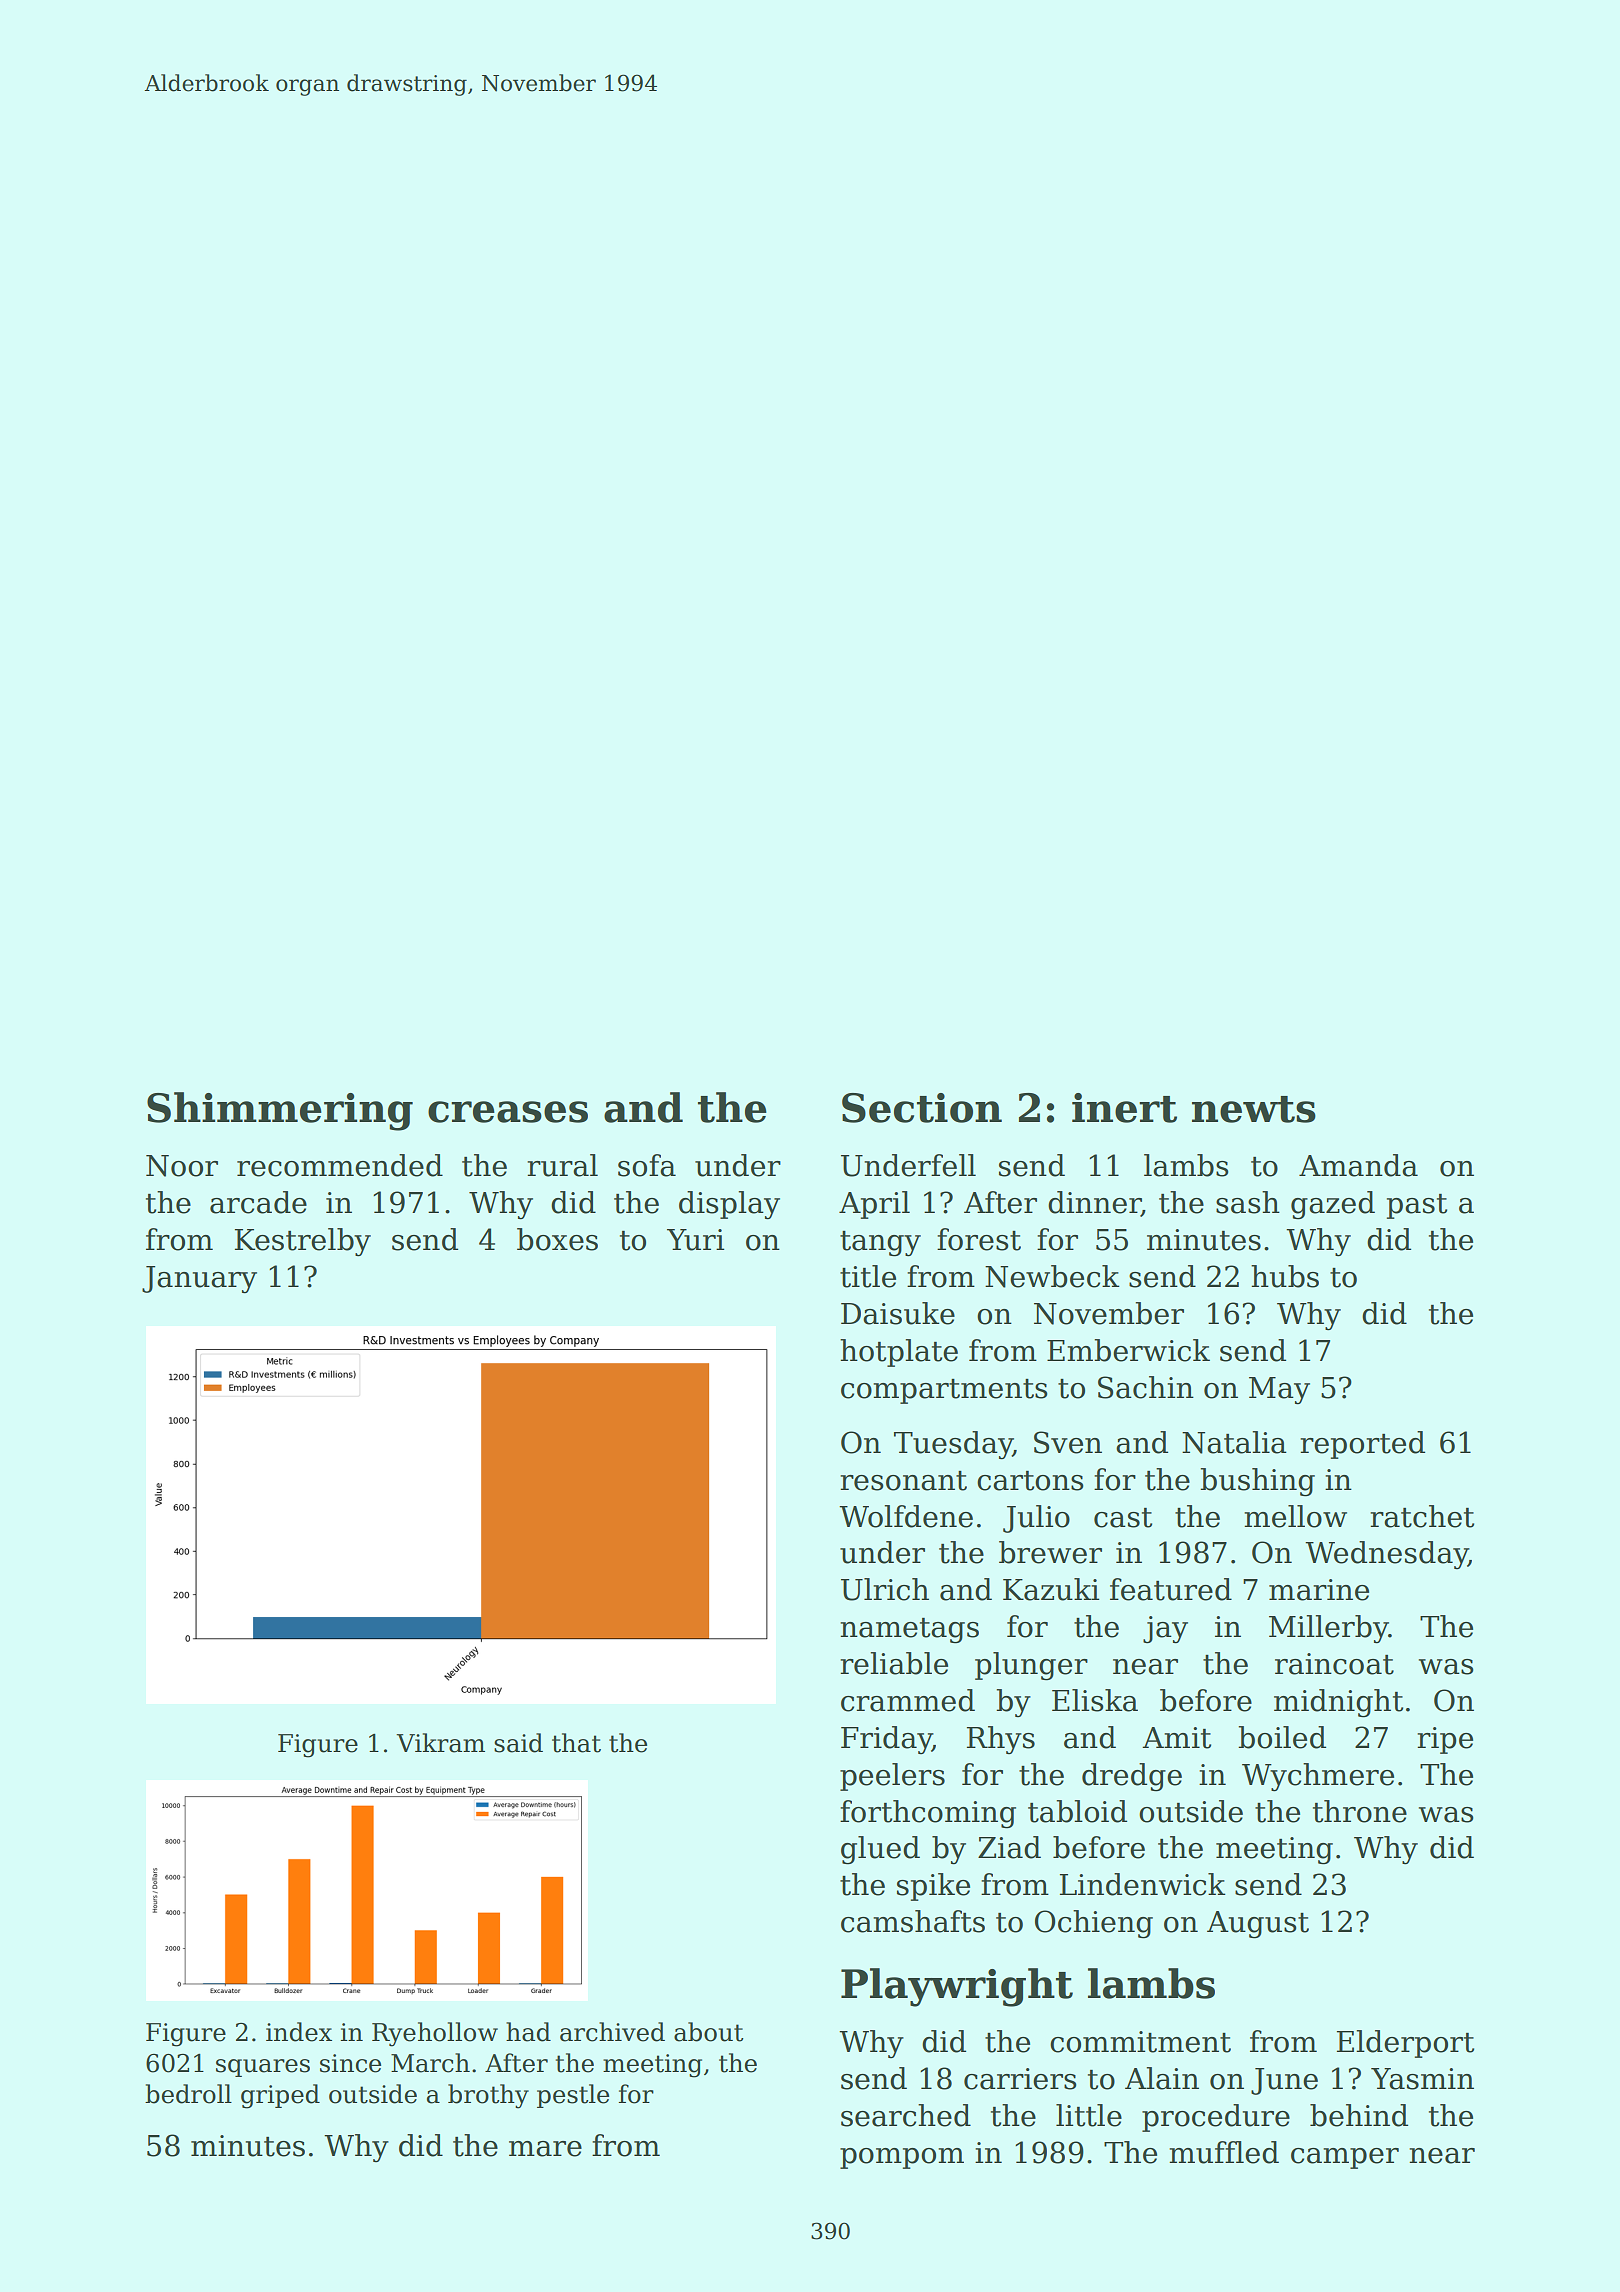 Image resolution: width=1620 pixels, height=2292 pixels. What do you see at coordinates (557, 1239) in the screenshot?
I see `boxes` at bounding box center [557, 1239].
